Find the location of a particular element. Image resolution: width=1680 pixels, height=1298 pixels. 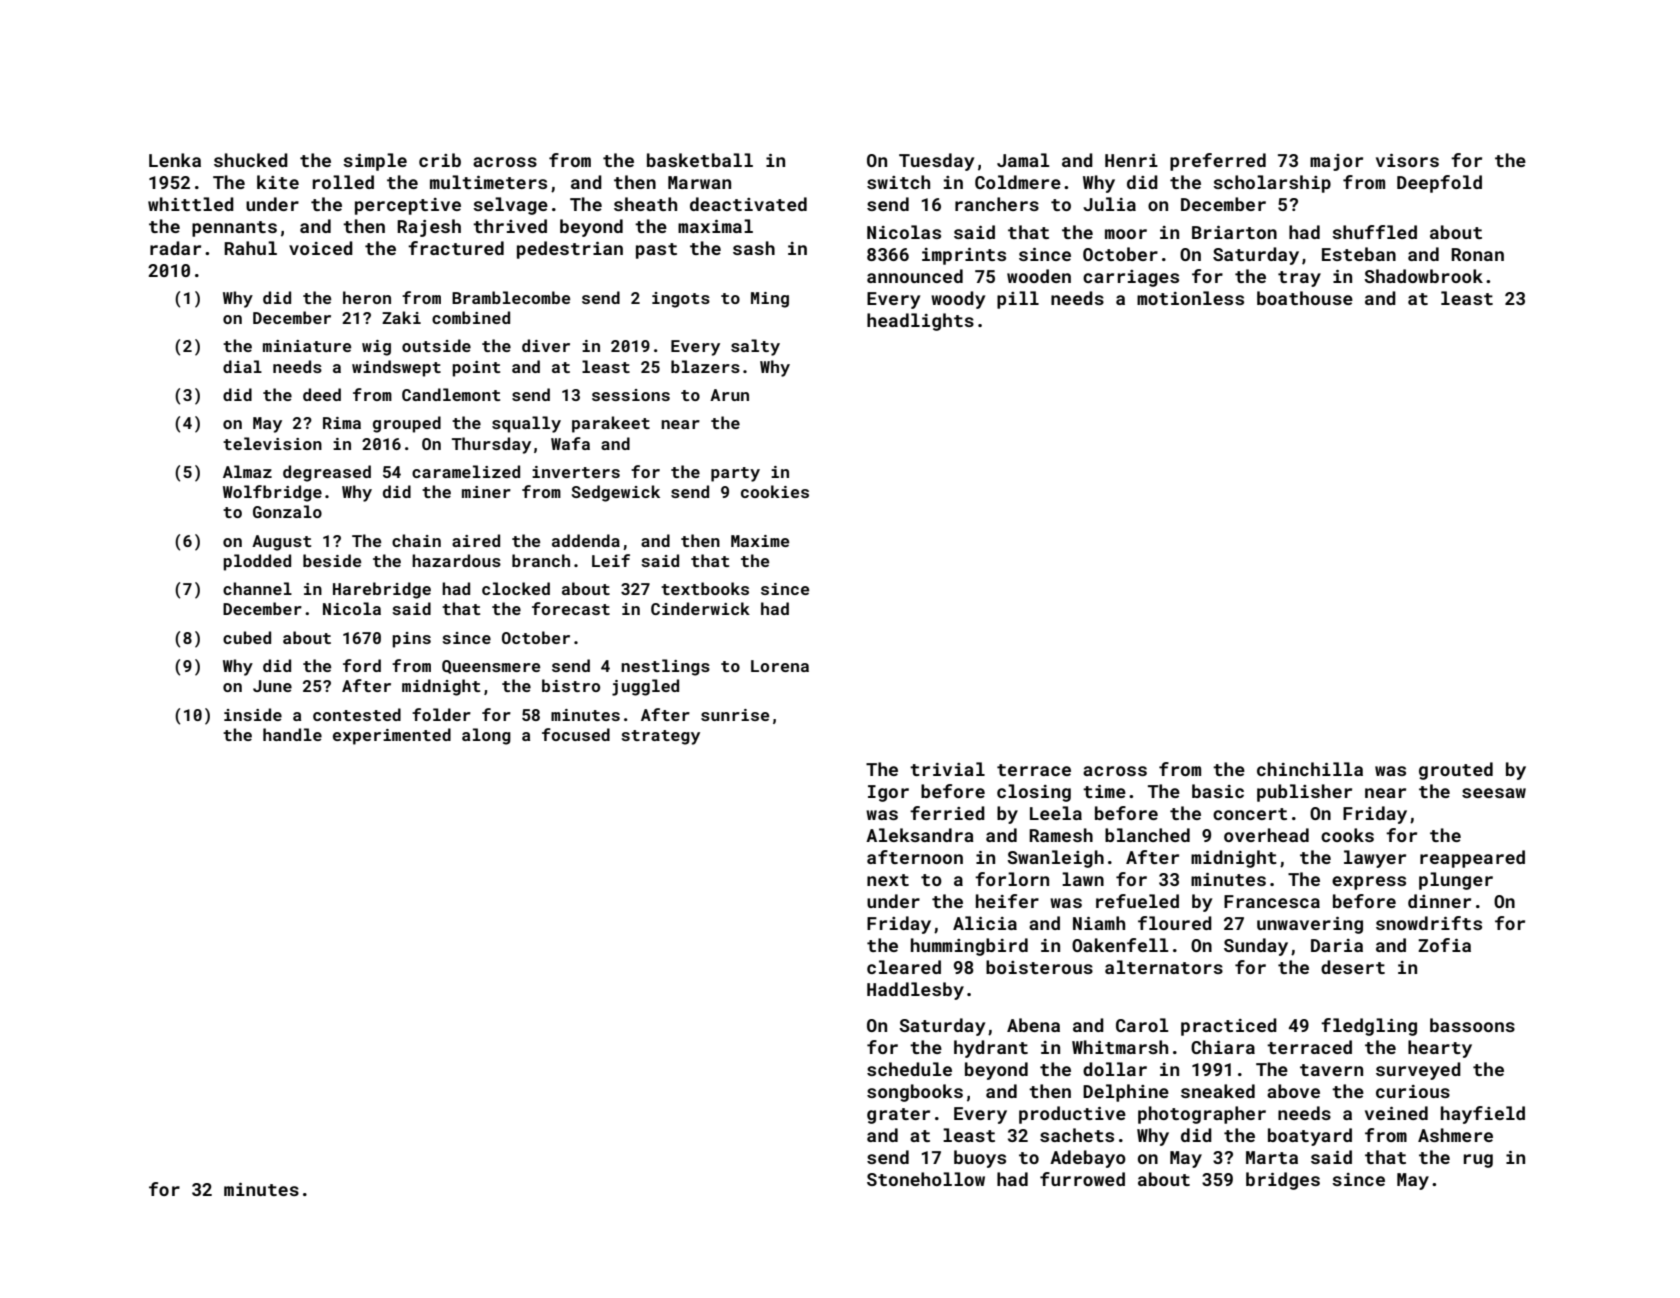

television is located at coordinates (272, 443).
